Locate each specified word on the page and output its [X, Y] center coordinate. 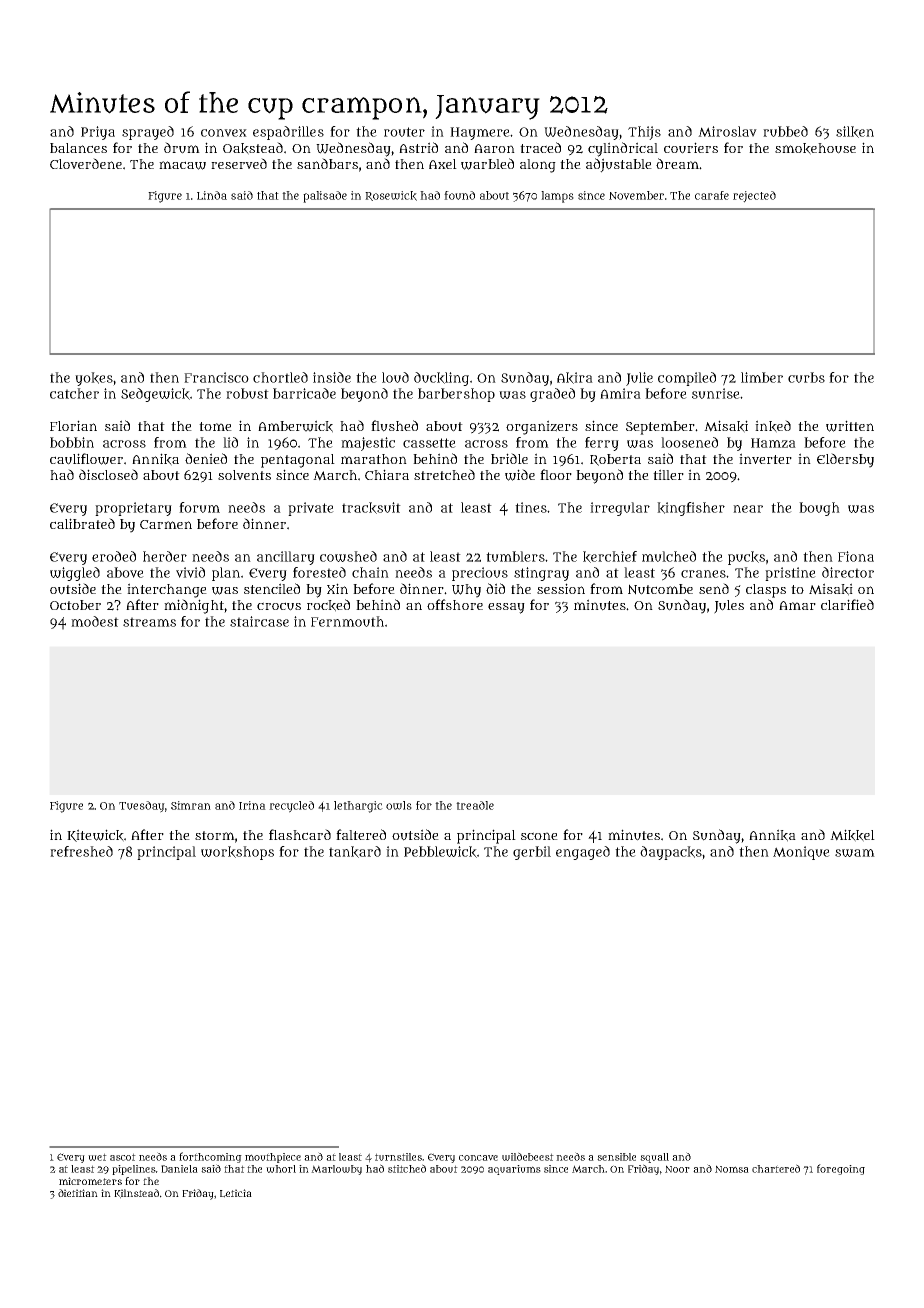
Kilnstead [136, 1194]
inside [332, 377]
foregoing [841, 1169]
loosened [689, 442]
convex [224, 133]
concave [478, 1158]
